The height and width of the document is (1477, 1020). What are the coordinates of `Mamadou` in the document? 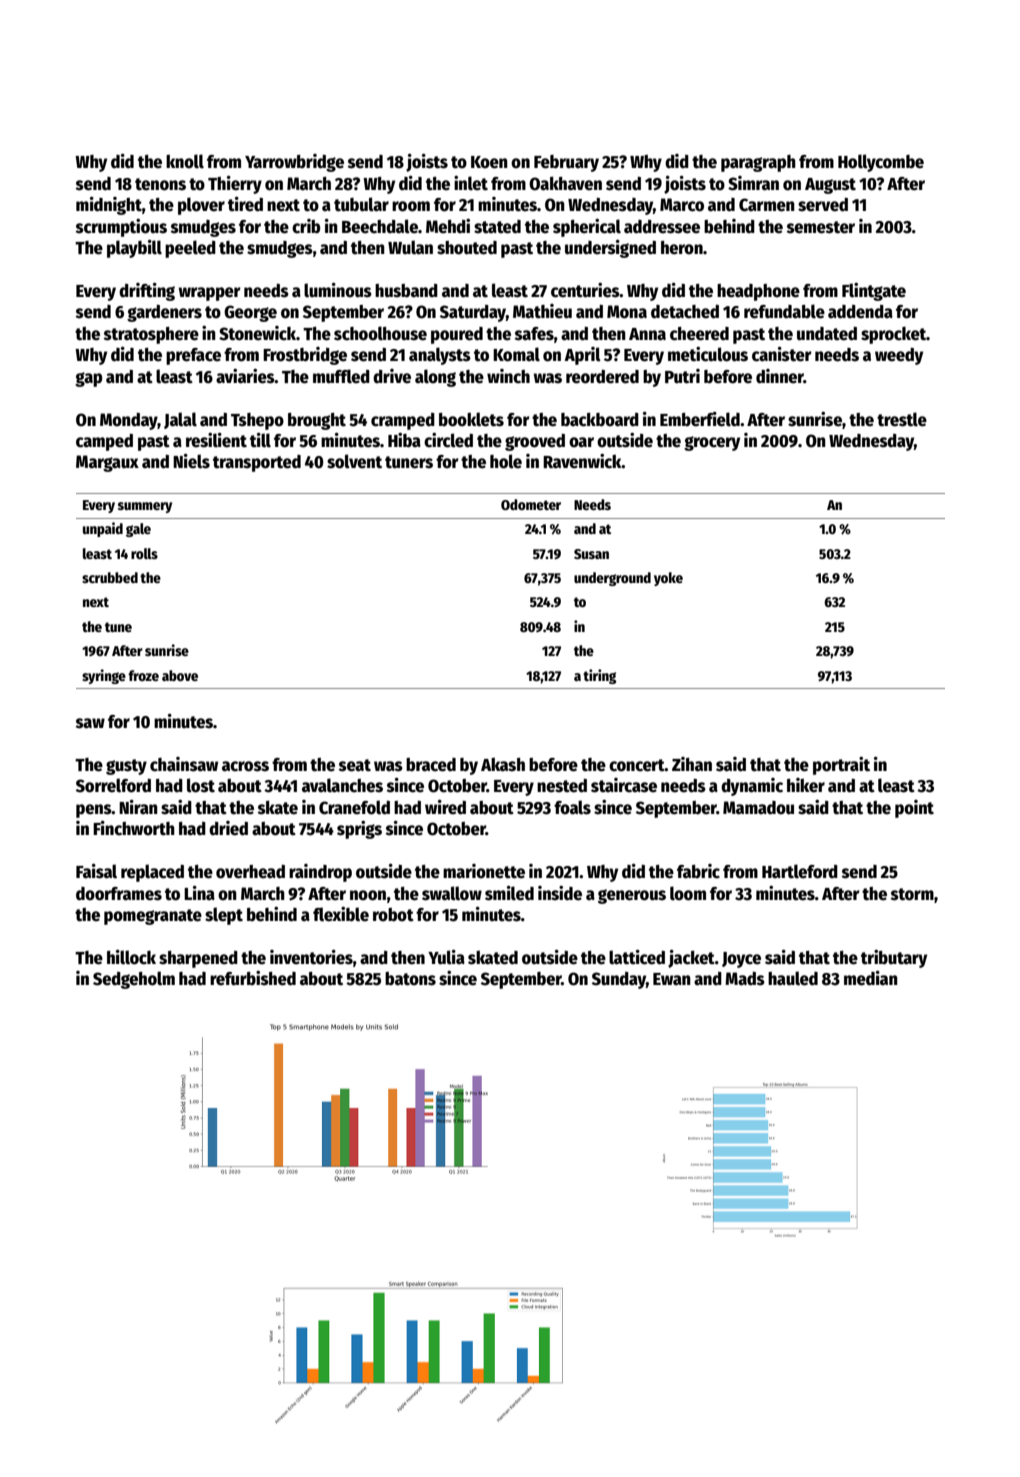 It's located at (758, 808).
